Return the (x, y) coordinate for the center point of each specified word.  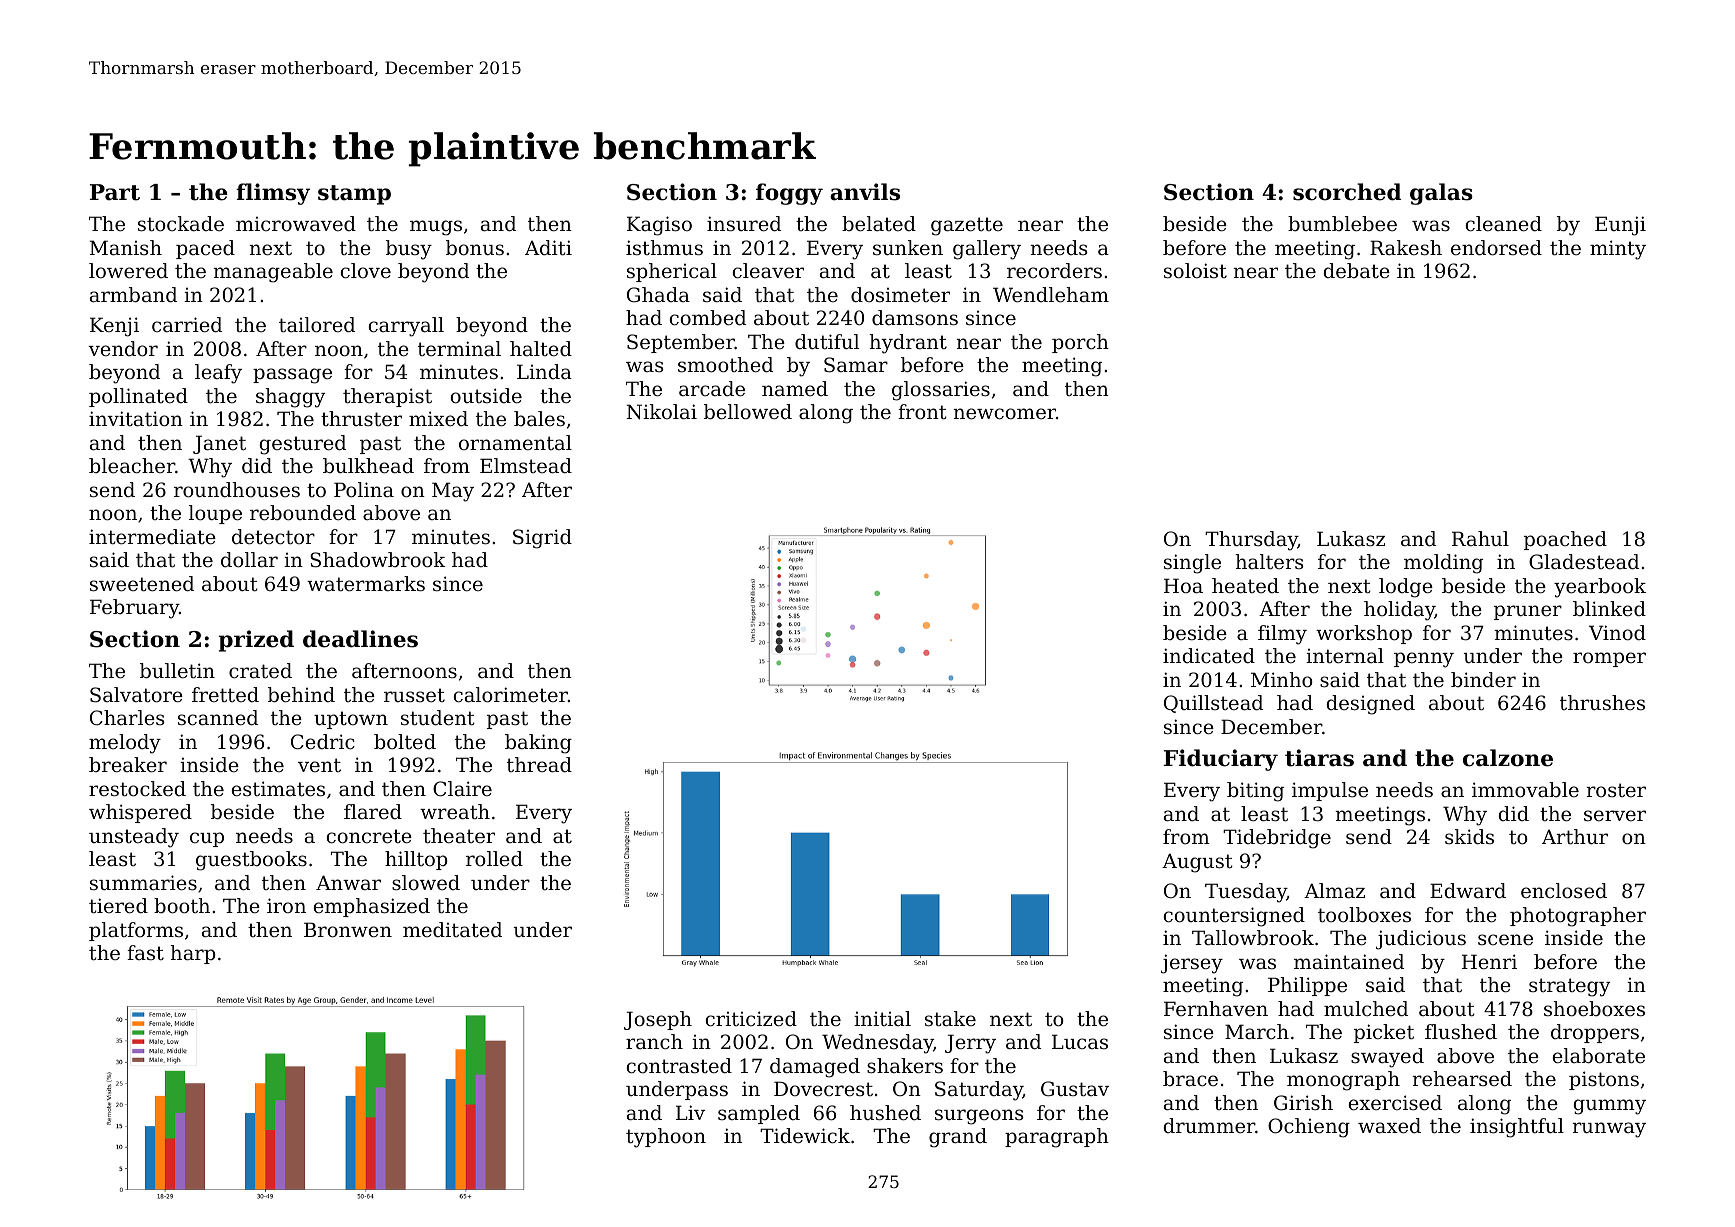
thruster (361, 419)
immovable (1525, 790)
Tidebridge (1277, 839)
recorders (1054, 271)
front (922, 412)
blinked (1609, 609)
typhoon (666, 1138)
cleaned (1504, 224)
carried (187, 325)
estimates (278, 789)
